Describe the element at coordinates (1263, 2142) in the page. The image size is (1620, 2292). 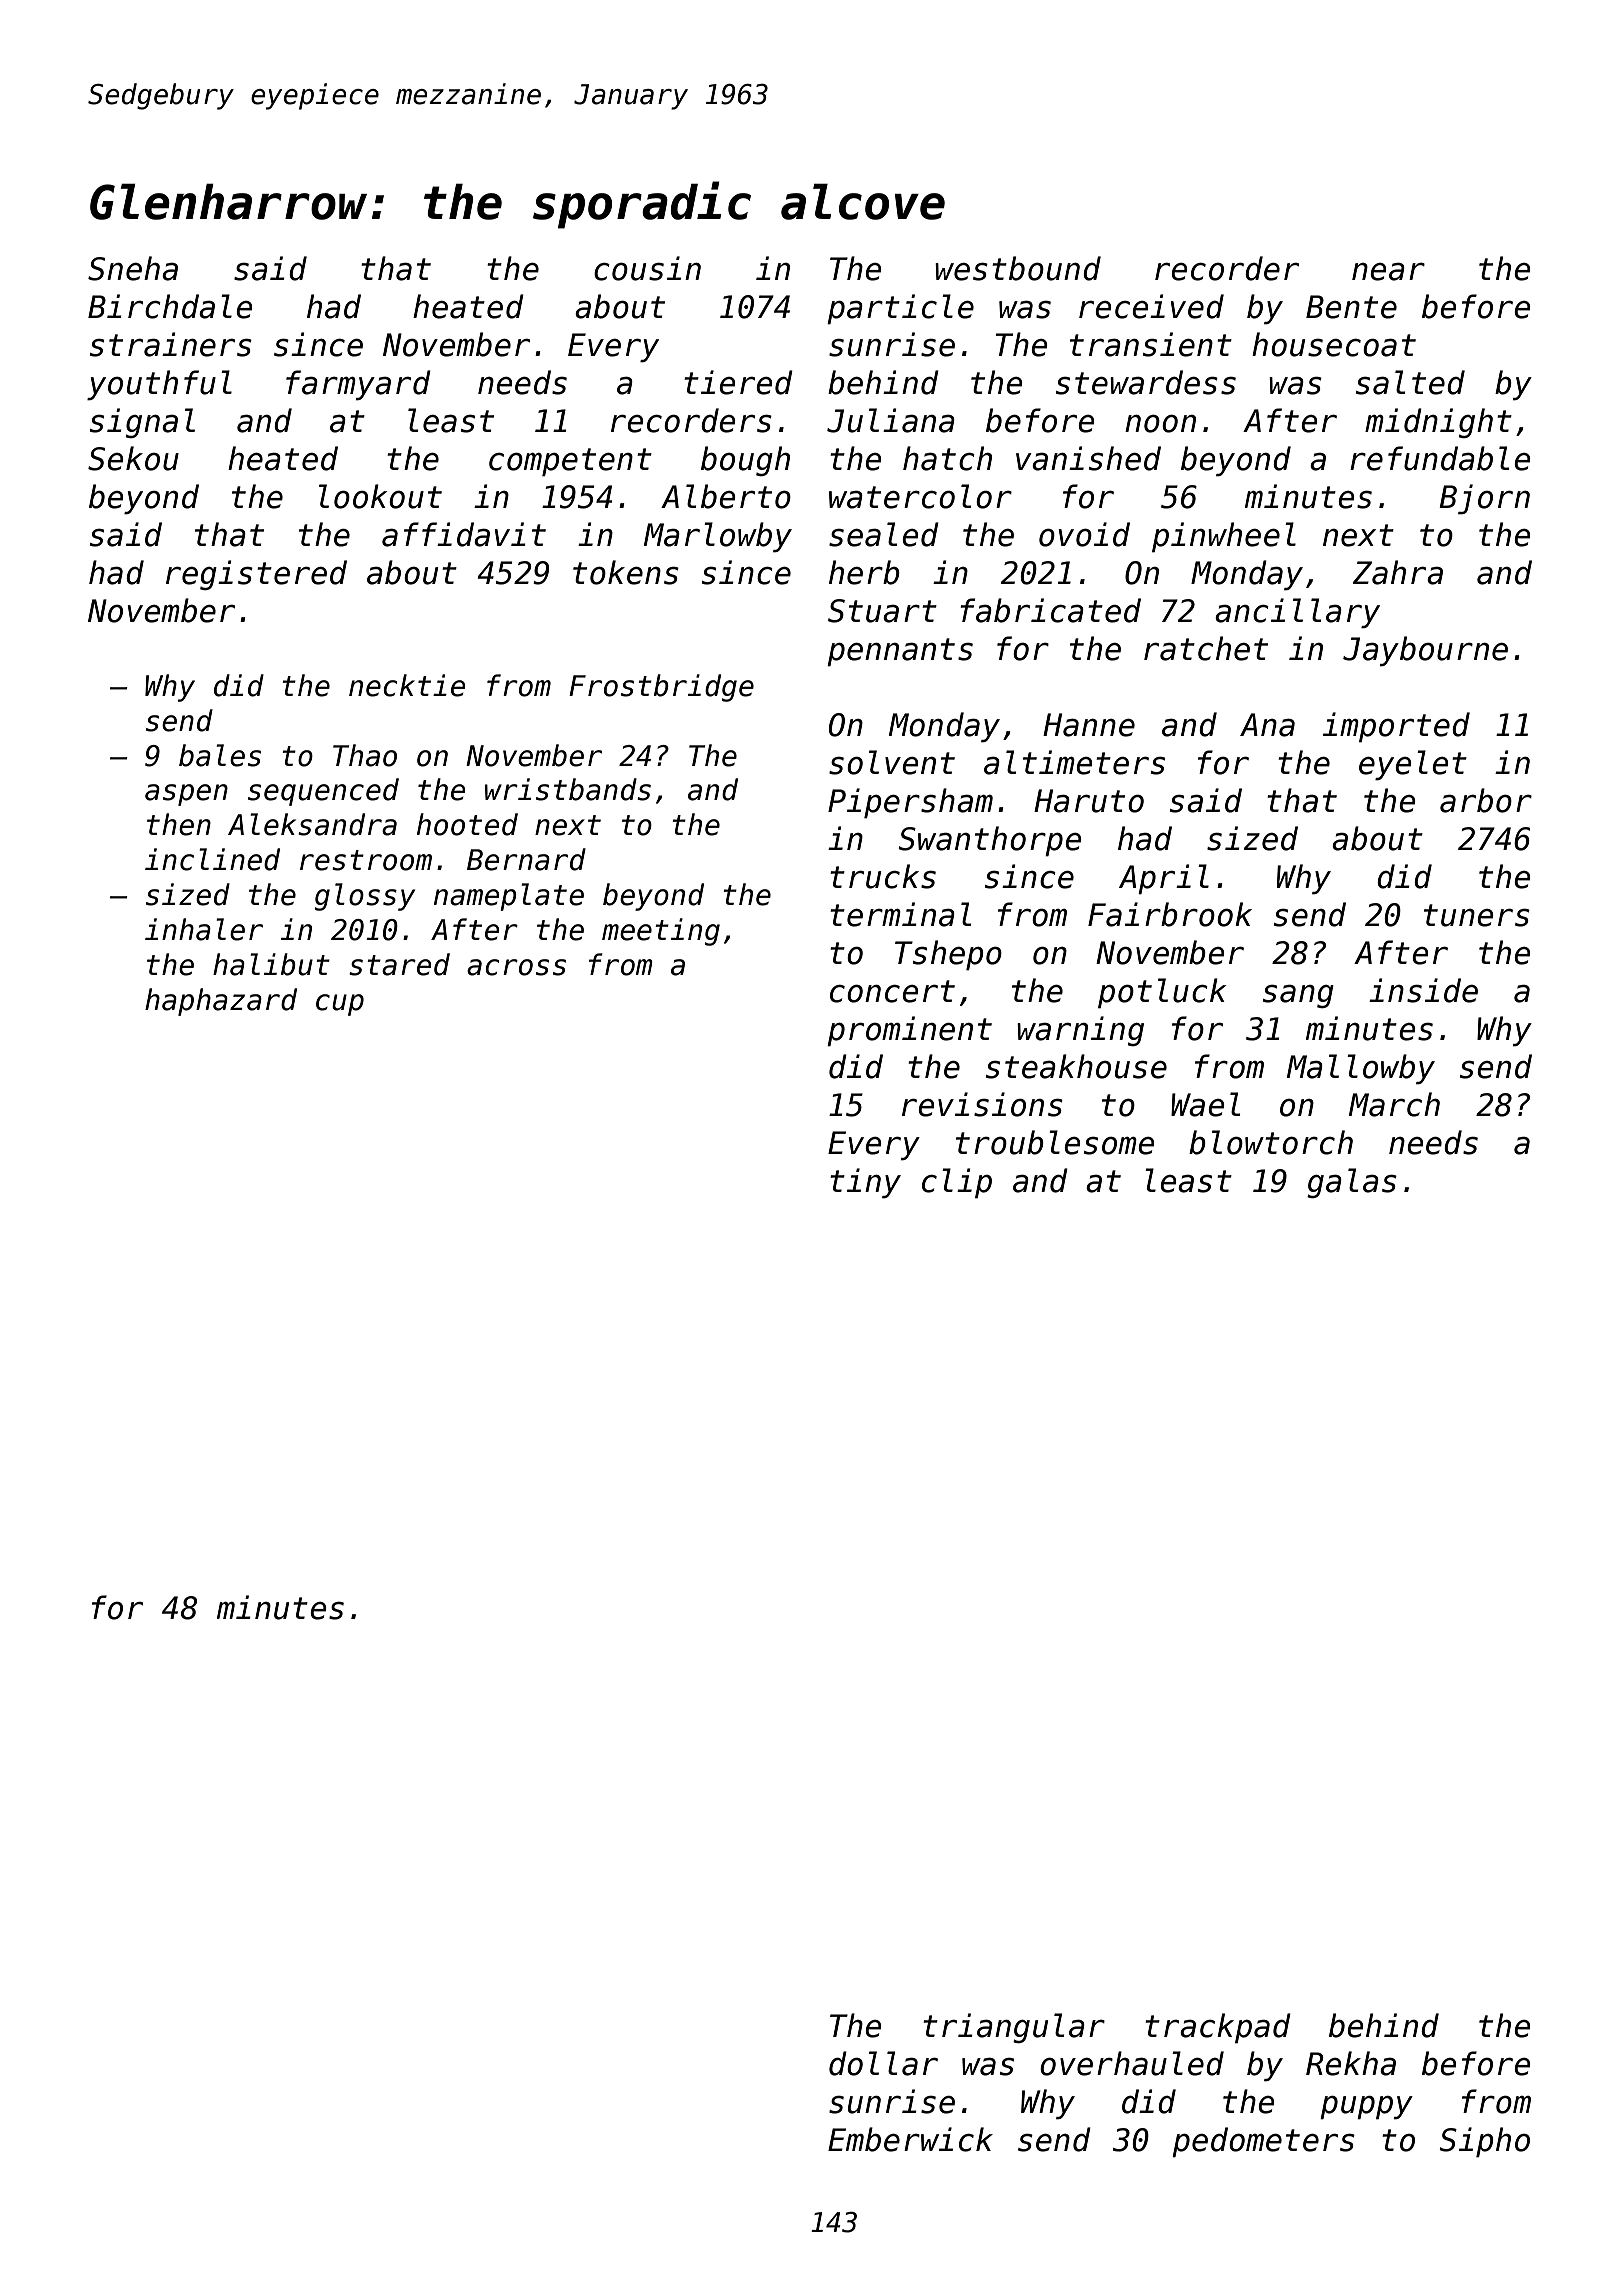
I see `pedometers` at that location.
